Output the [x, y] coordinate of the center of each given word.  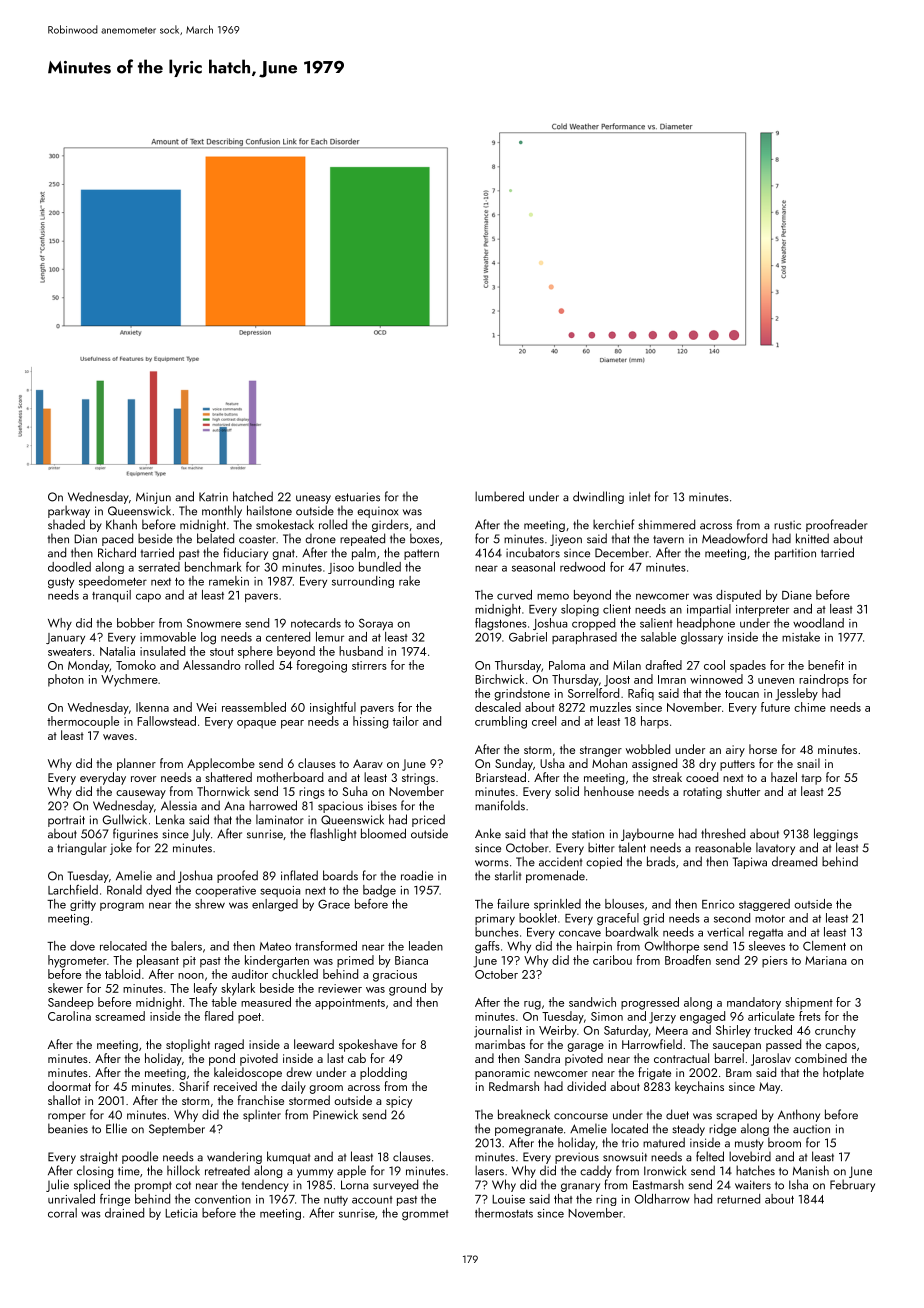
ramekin [229, 581]
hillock [183, 1170]
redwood [582, 567]
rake [409, 581]
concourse [581, 1116]
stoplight [188, 1045]
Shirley [733, 1031]
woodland [818, 623]
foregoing [322, 666]
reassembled [254, 707]
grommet [425, 1215]
